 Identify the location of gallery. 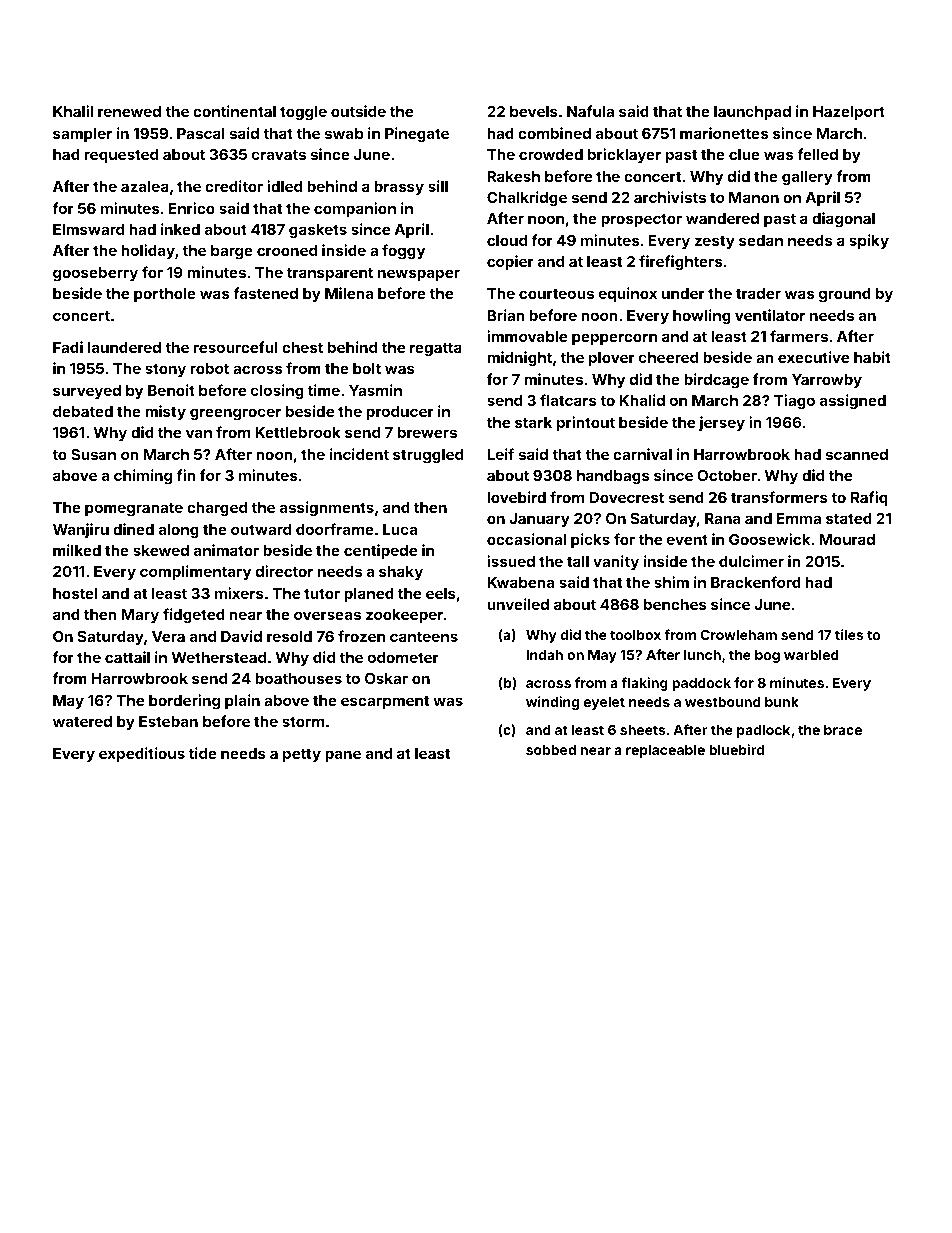
(807, 178).
